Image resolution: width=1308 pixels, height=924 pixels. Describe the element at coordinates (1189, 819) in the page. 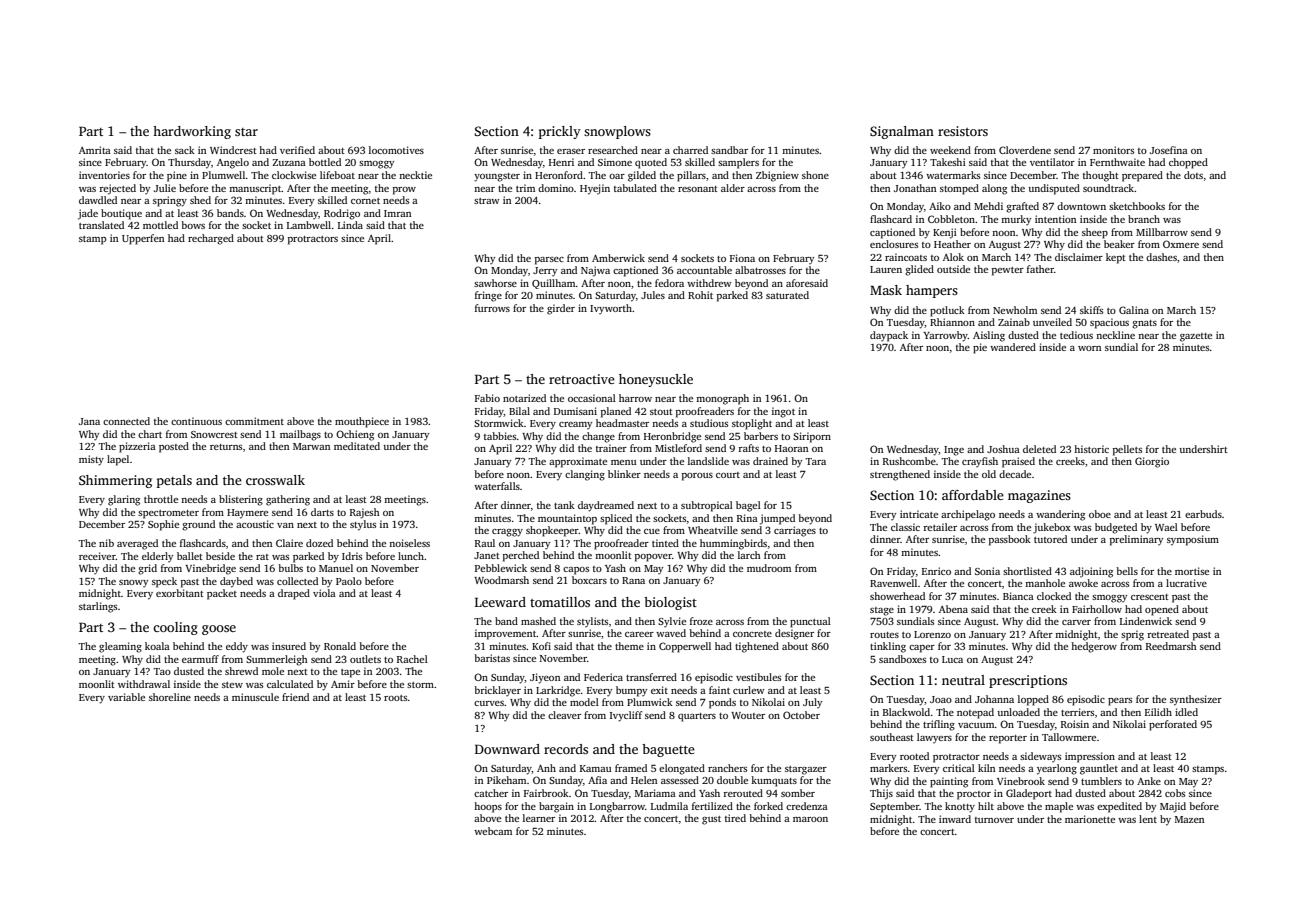

I see `Mazen` at that location.
